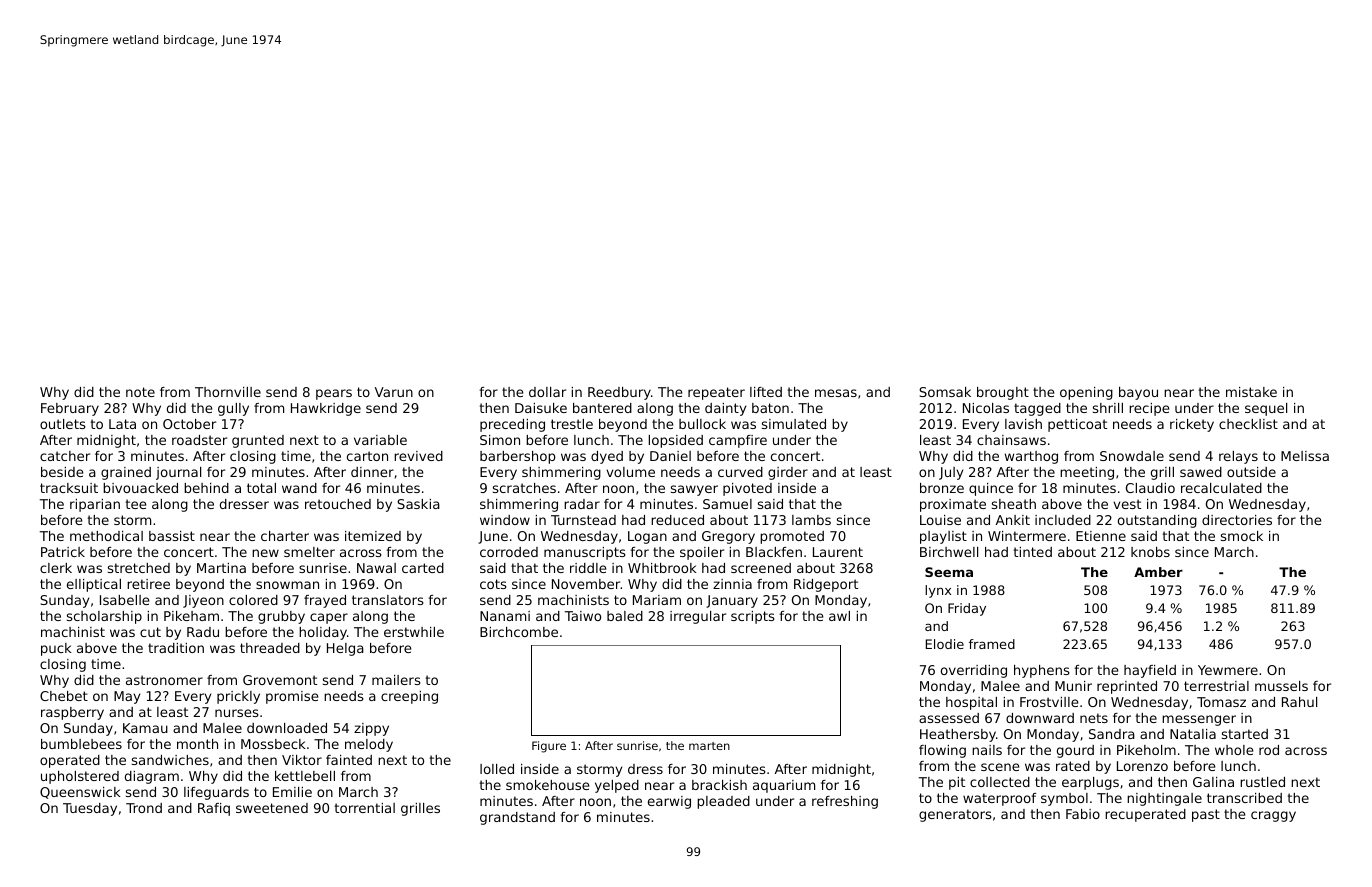  What do you see at coordinates (1251, 392) in the screenshot?
I see `mistake` at bounding box center [1251, 392].
